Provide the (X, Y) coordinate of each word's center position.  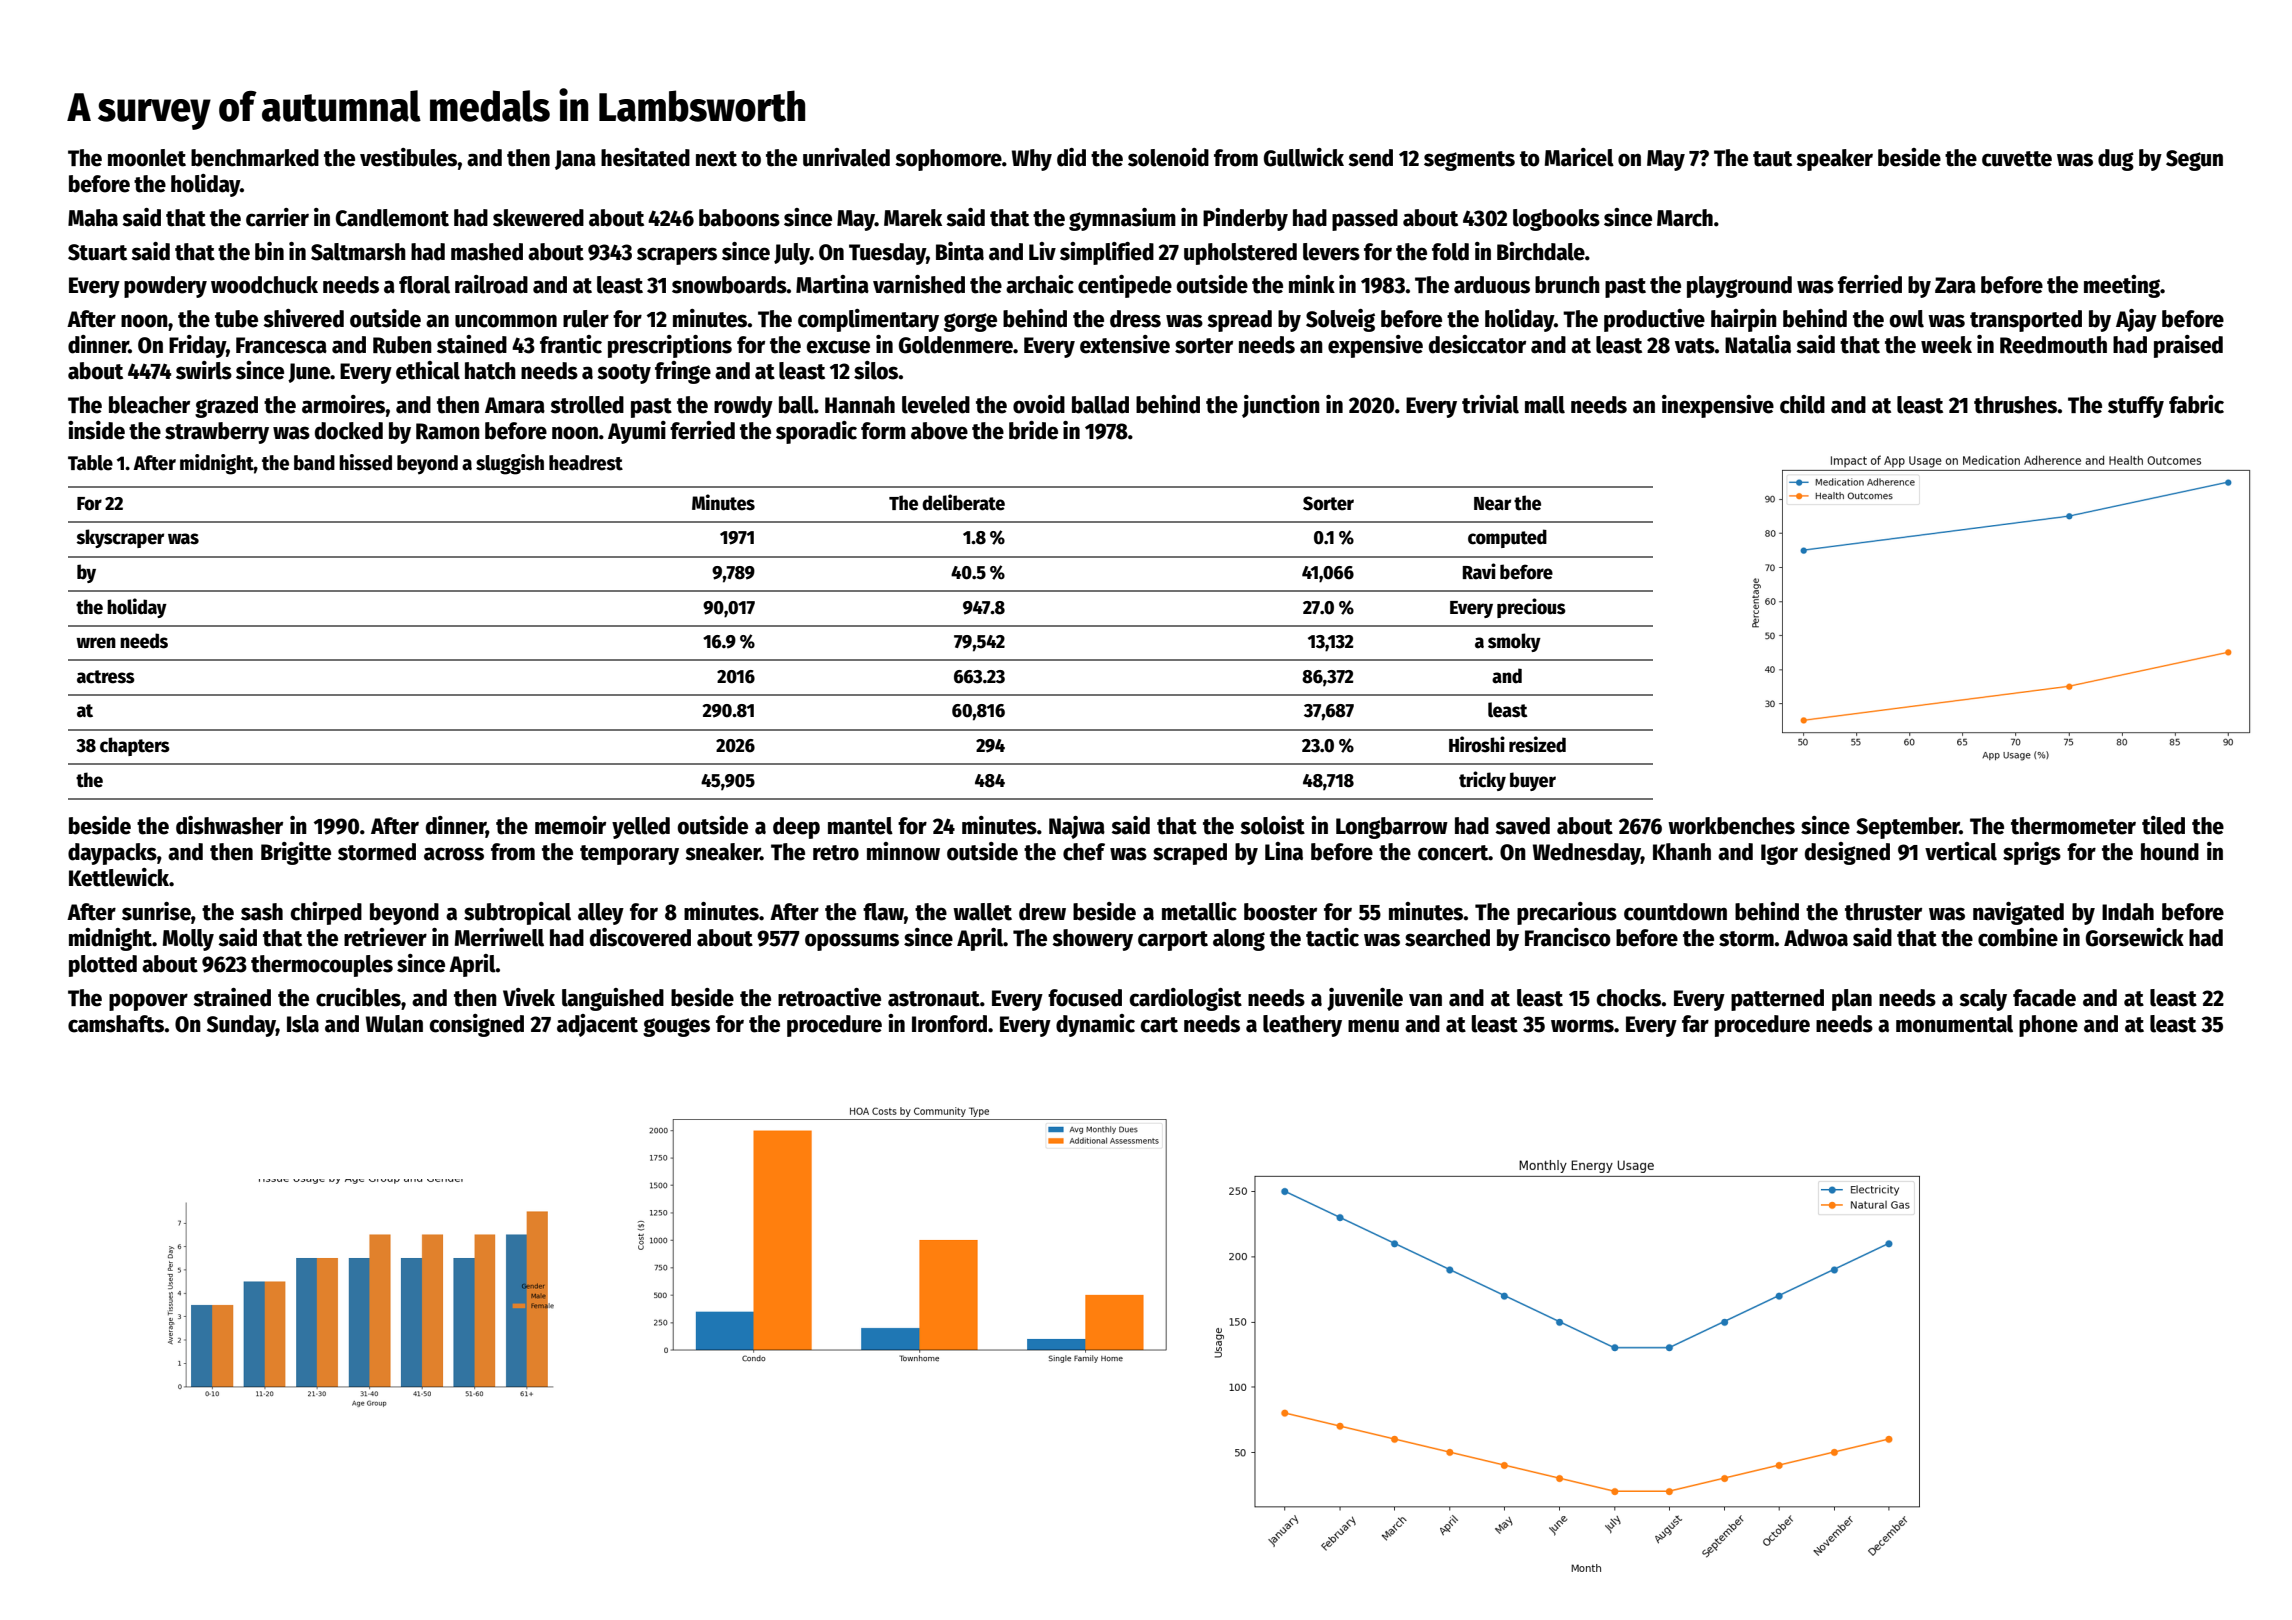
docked (349, 431)
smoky (1514, 642)
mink (1312, 284)
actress (106, 677)
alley (601, 914)
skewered (538, 218)
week (1946, 345)
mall (1545, 405)
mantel (860, 826)
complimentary (868, 320)
